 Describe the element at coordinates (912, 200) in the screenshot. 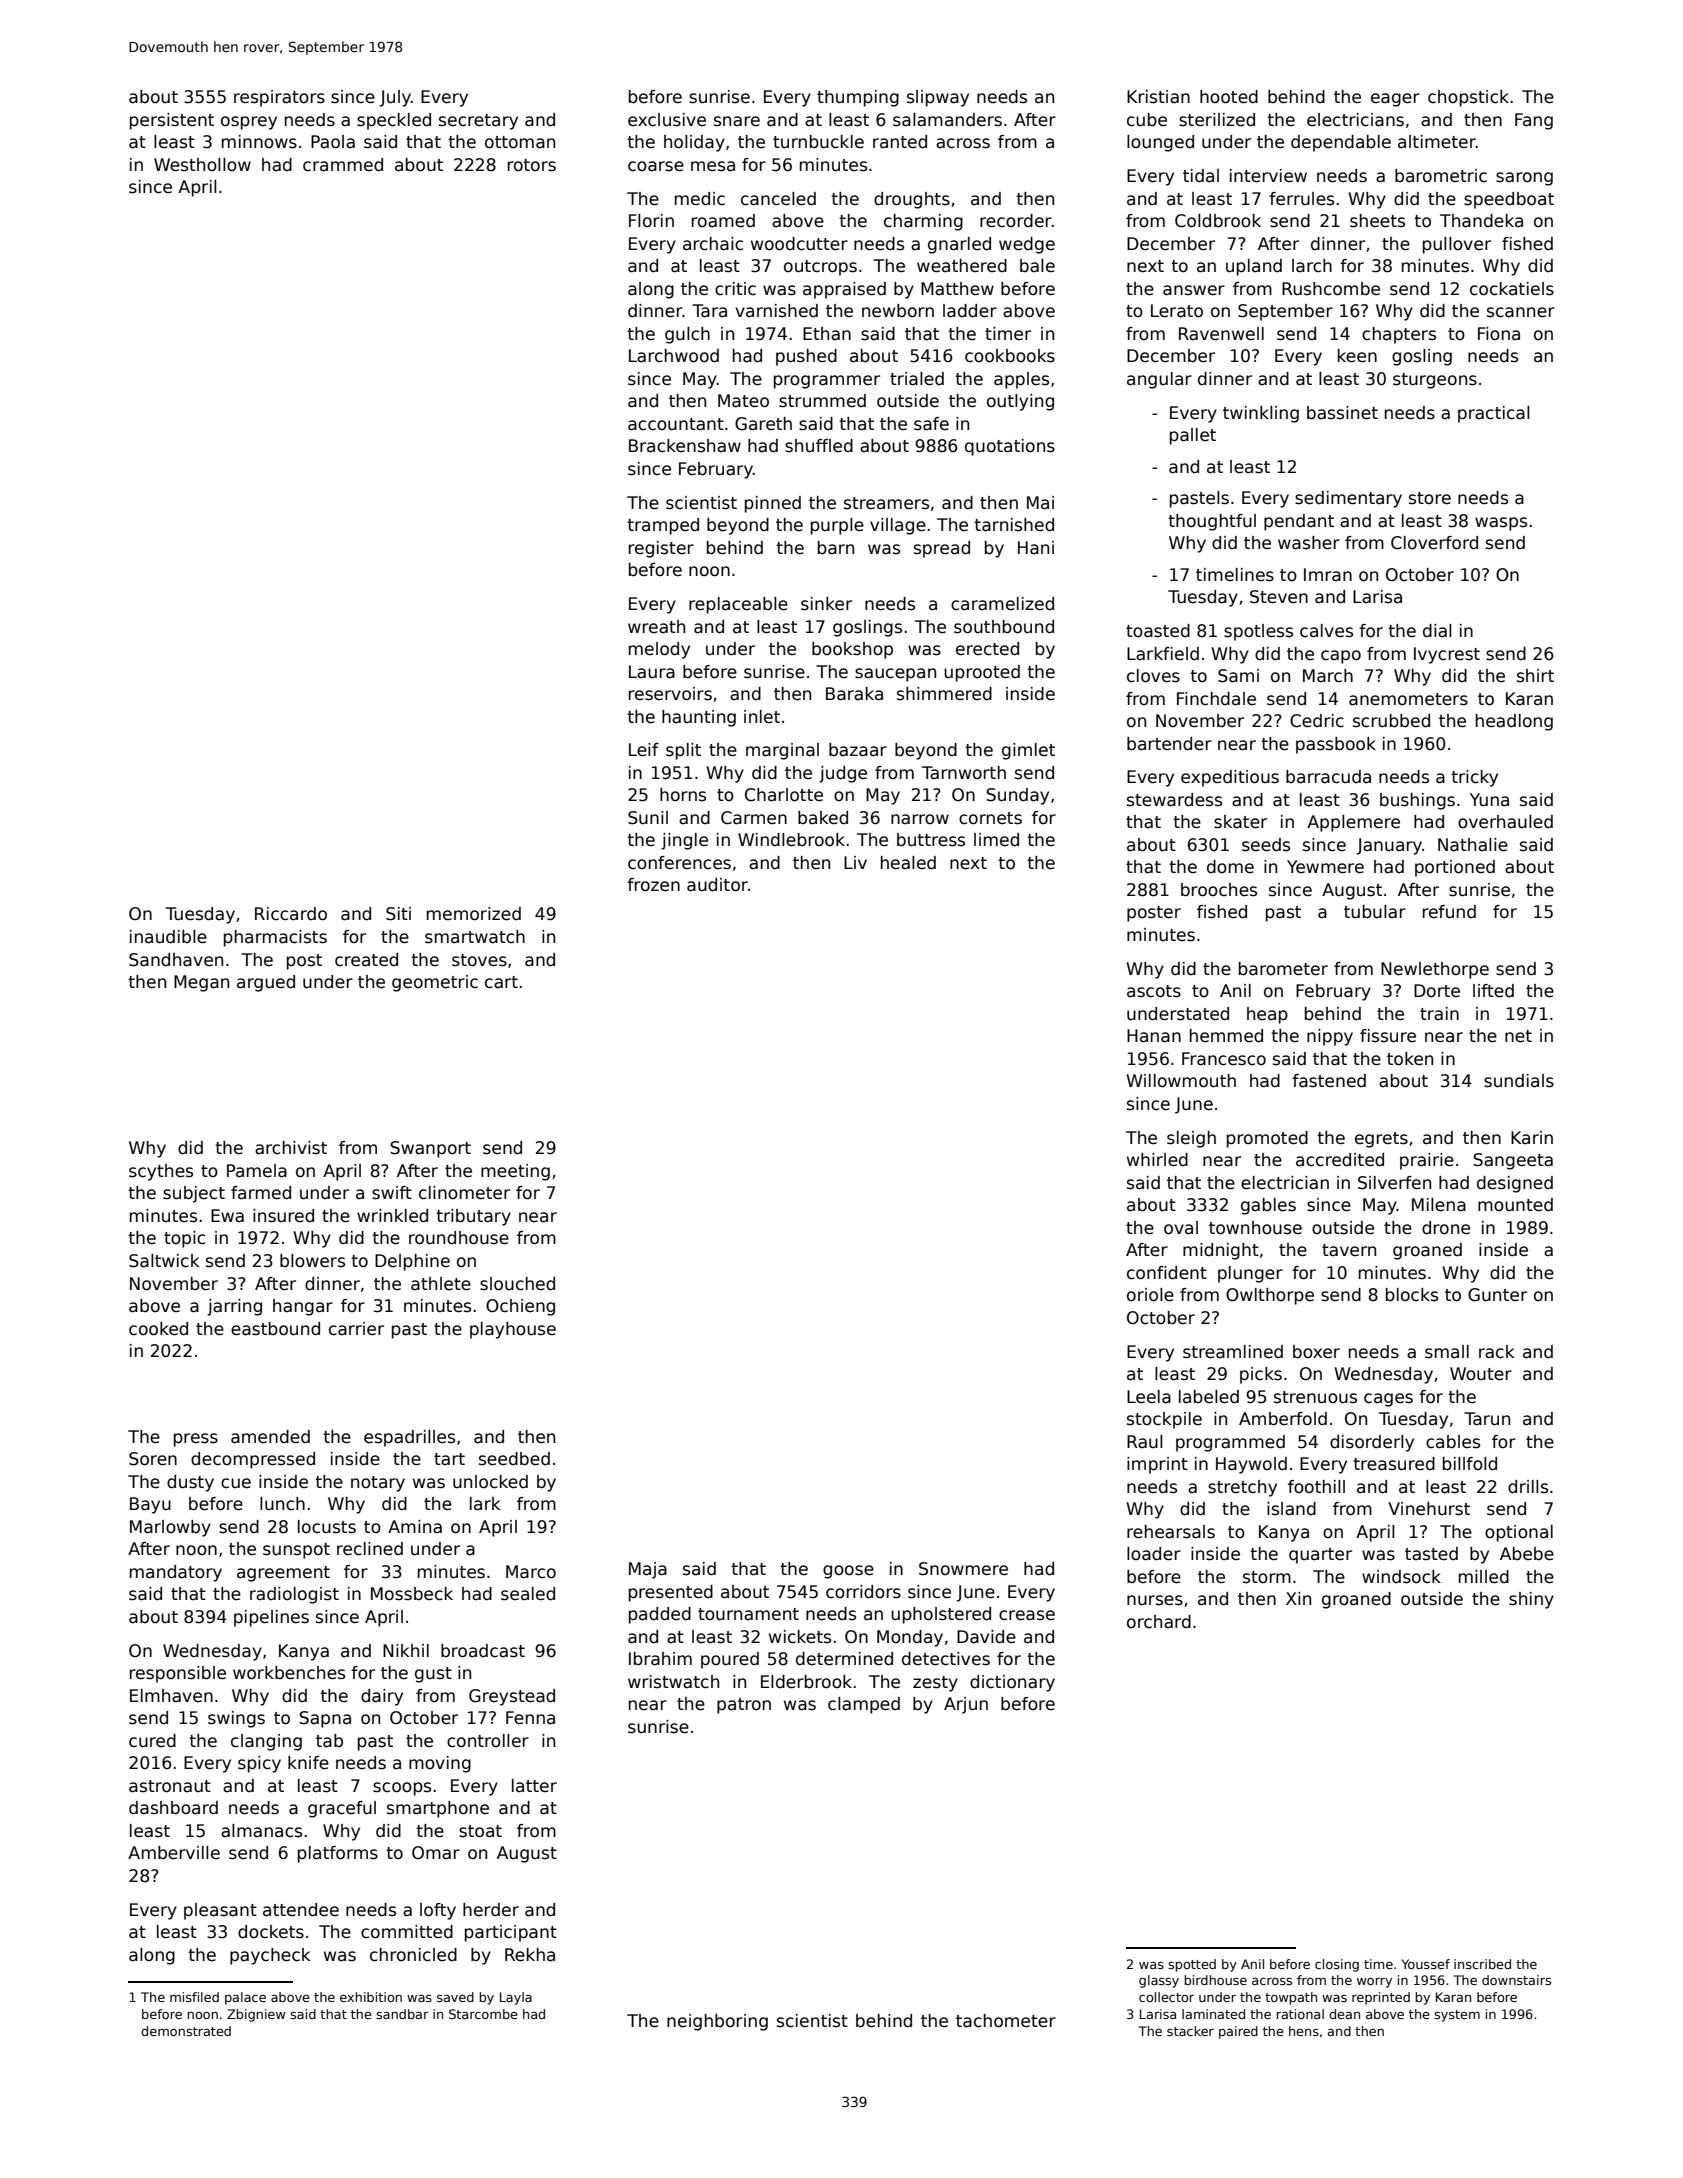

I see `droughts` at that location.
